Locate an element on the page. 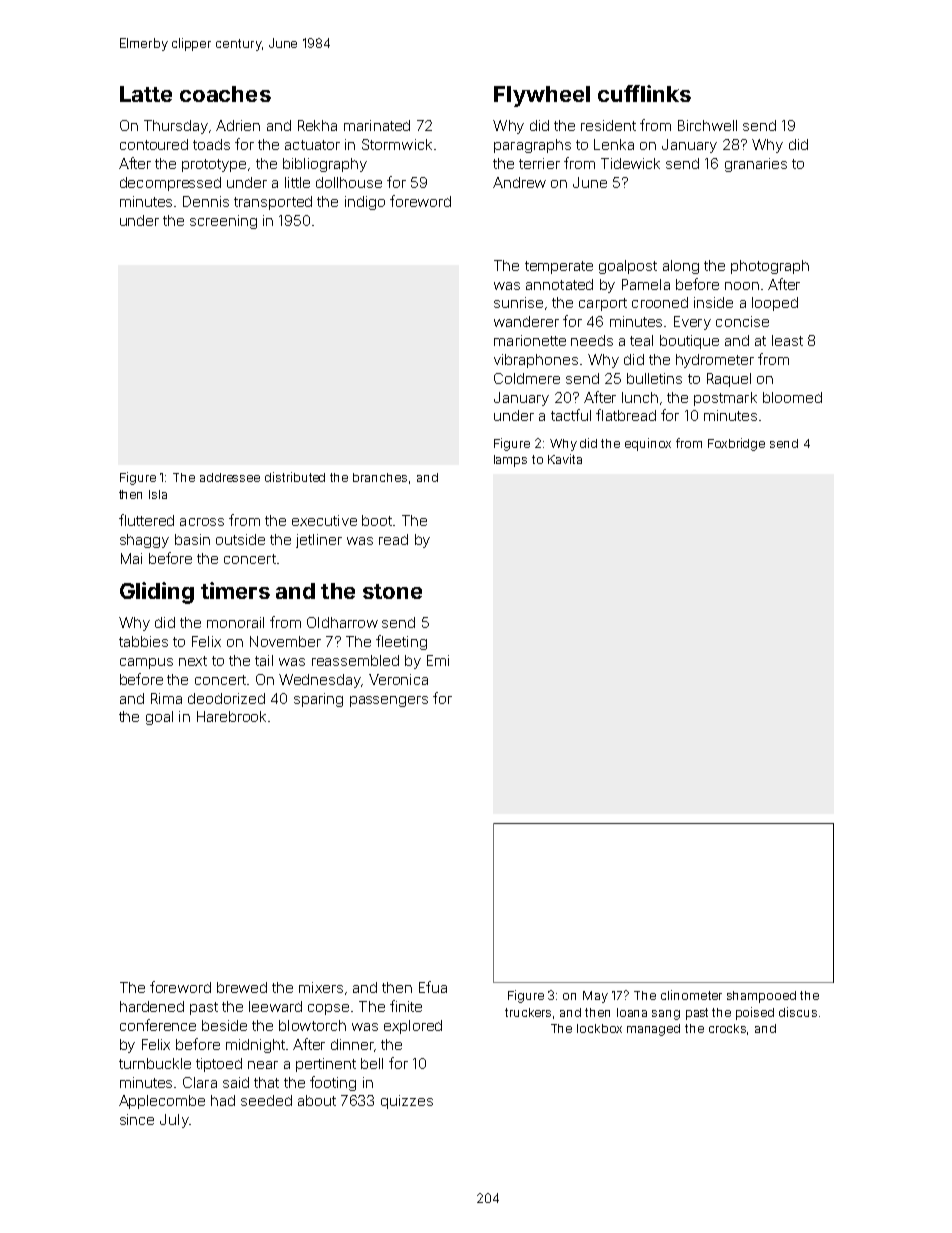 This image has width=952, height=1233. Veronica is located at coordinates (398, 679).
